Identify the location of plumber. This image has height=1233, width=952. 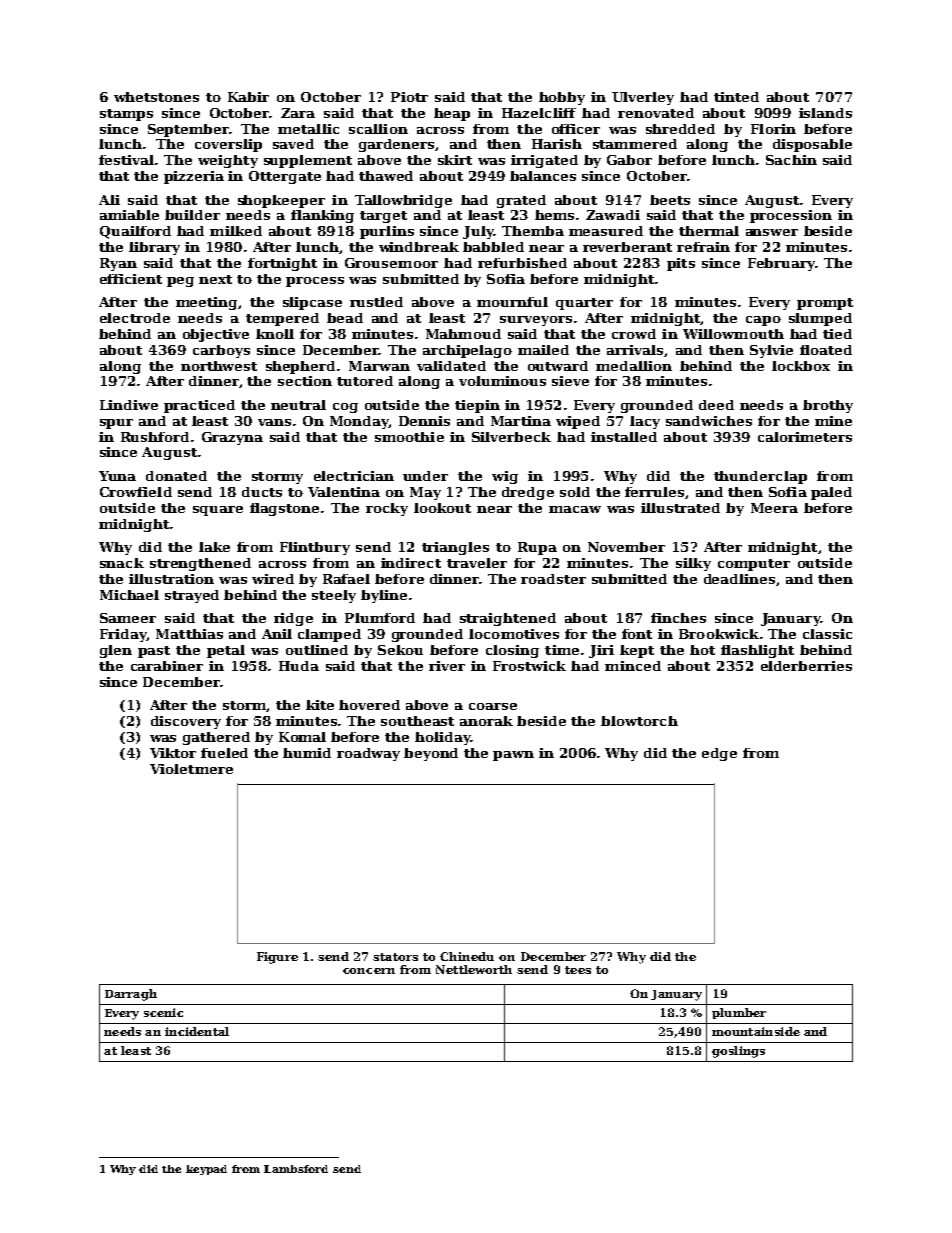
(739, 1013).
